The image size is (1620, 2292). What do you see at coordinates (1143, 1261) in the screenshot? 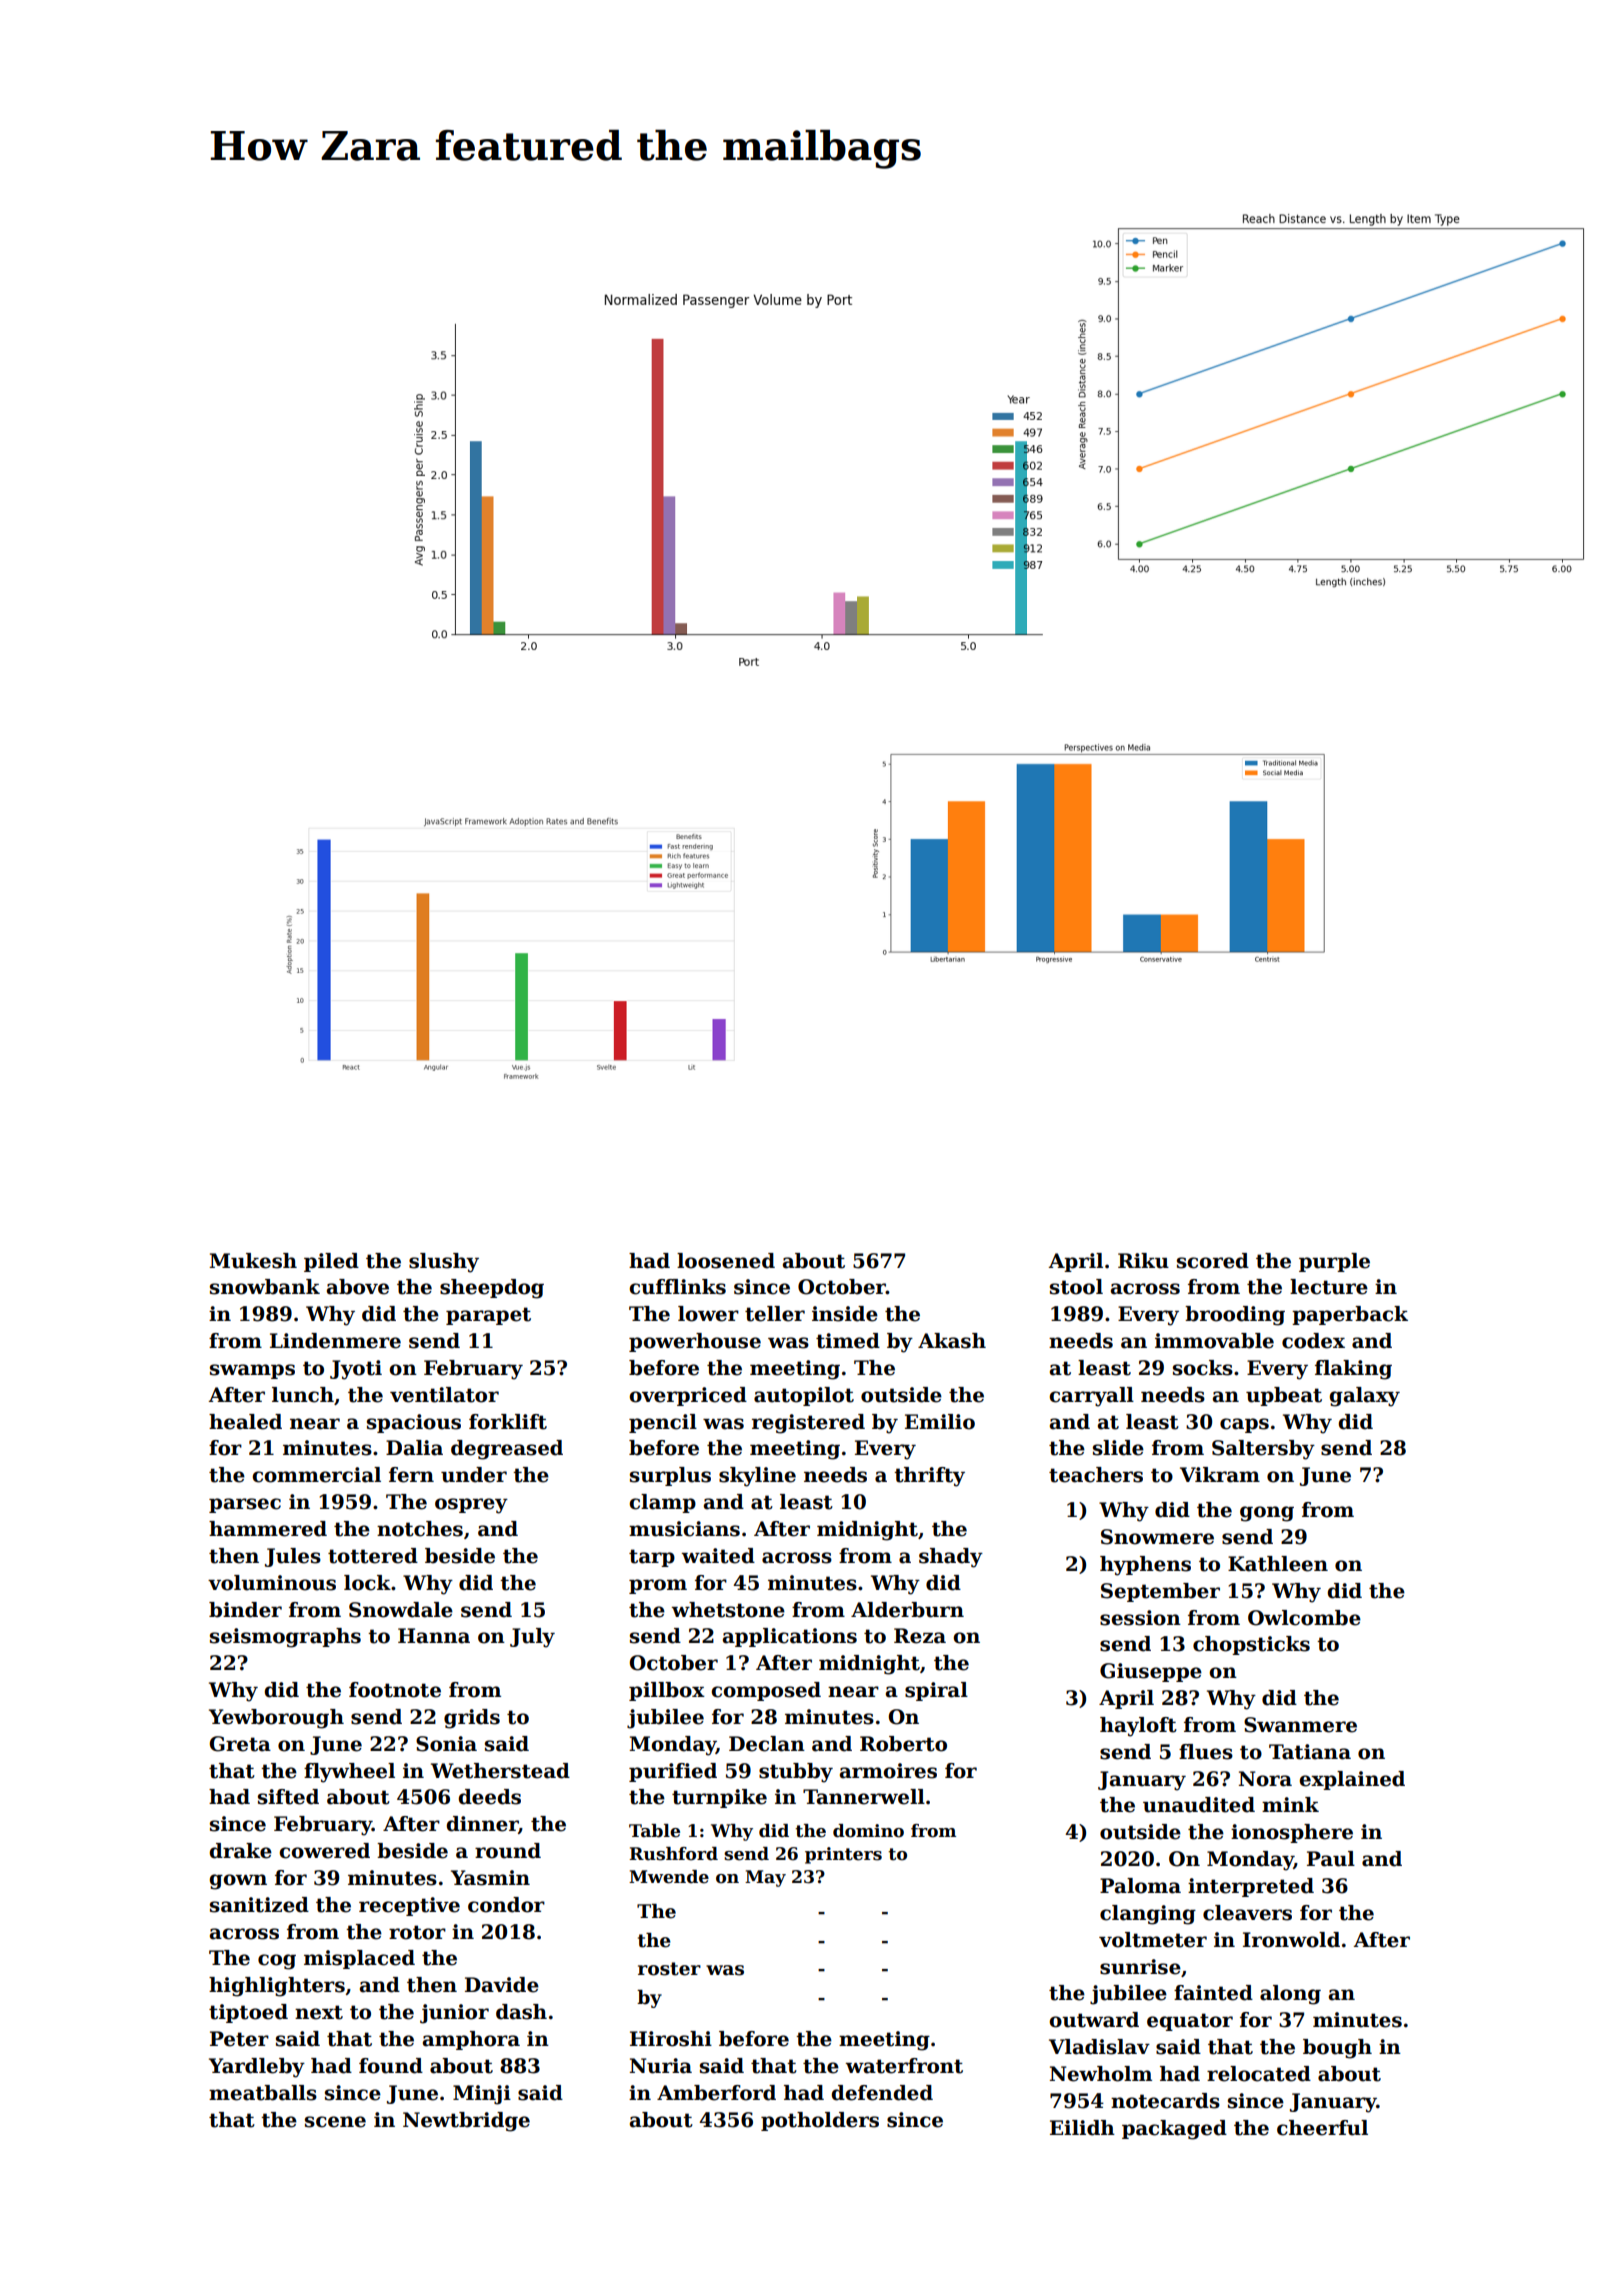
I see `Riku` at bounding box center [1143, 1261].
